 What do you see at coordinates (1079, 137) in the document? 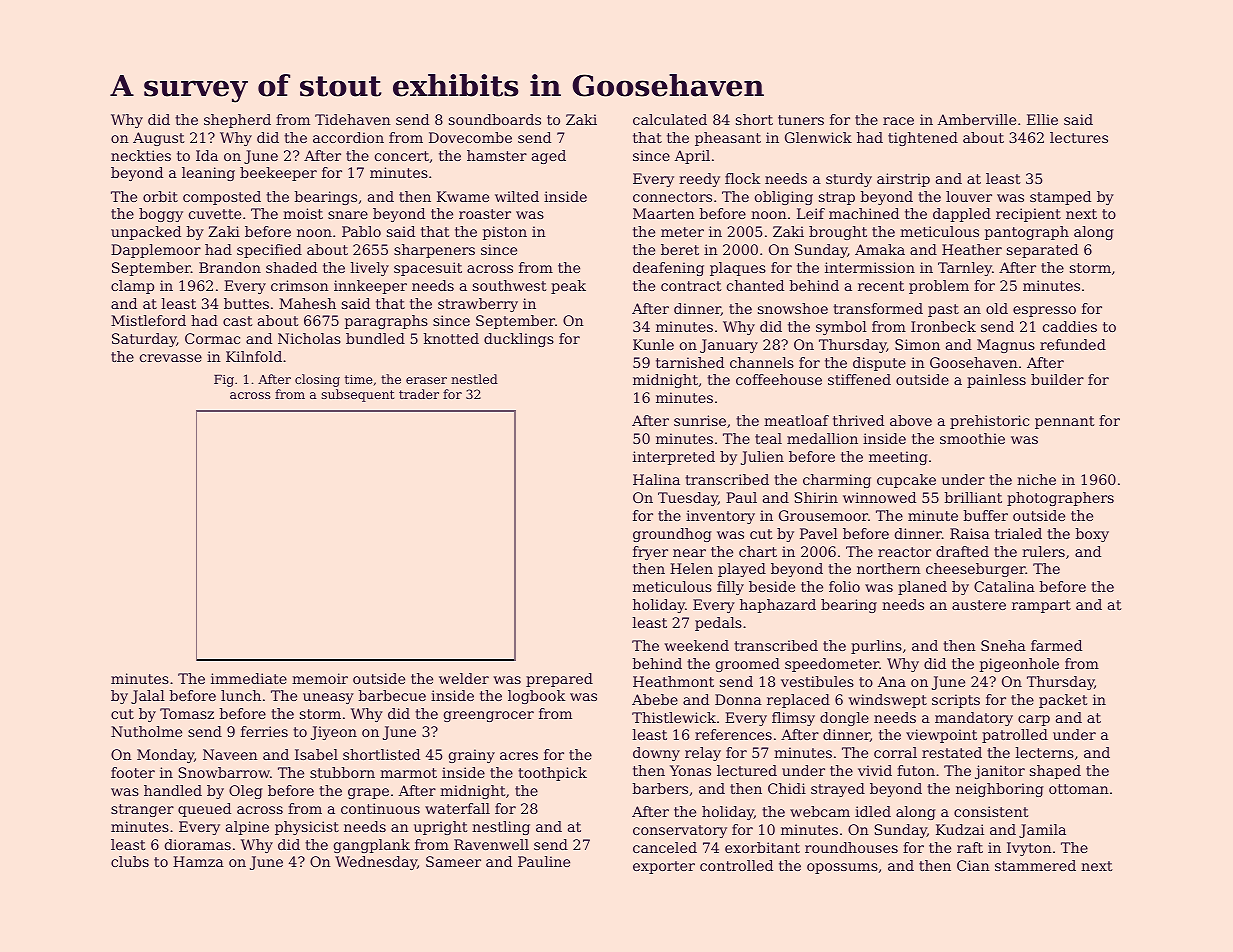
I see `lectures` at bounding box center [1079, 137].
